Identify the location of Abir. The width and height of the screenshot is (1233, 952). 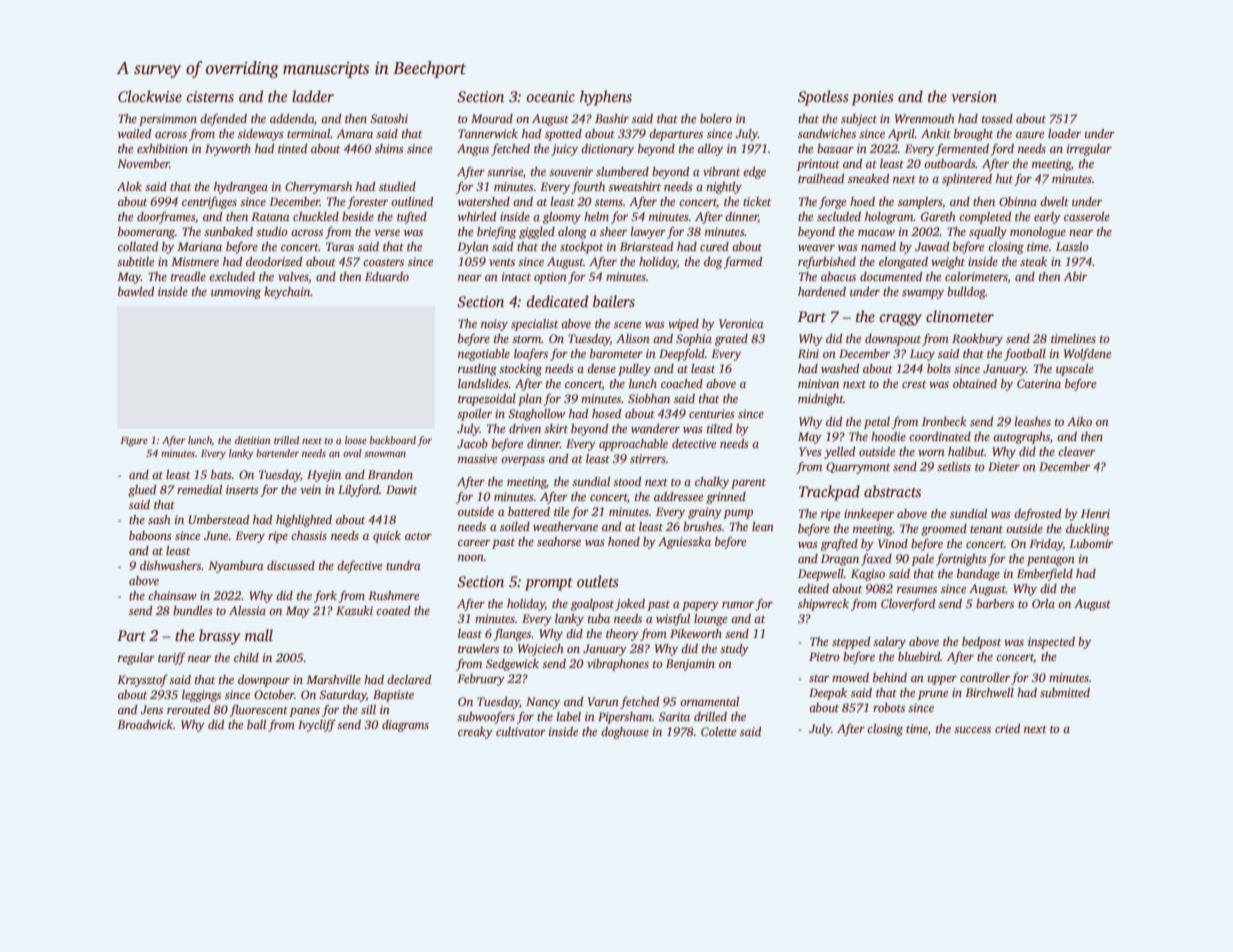
(1075, 276).
